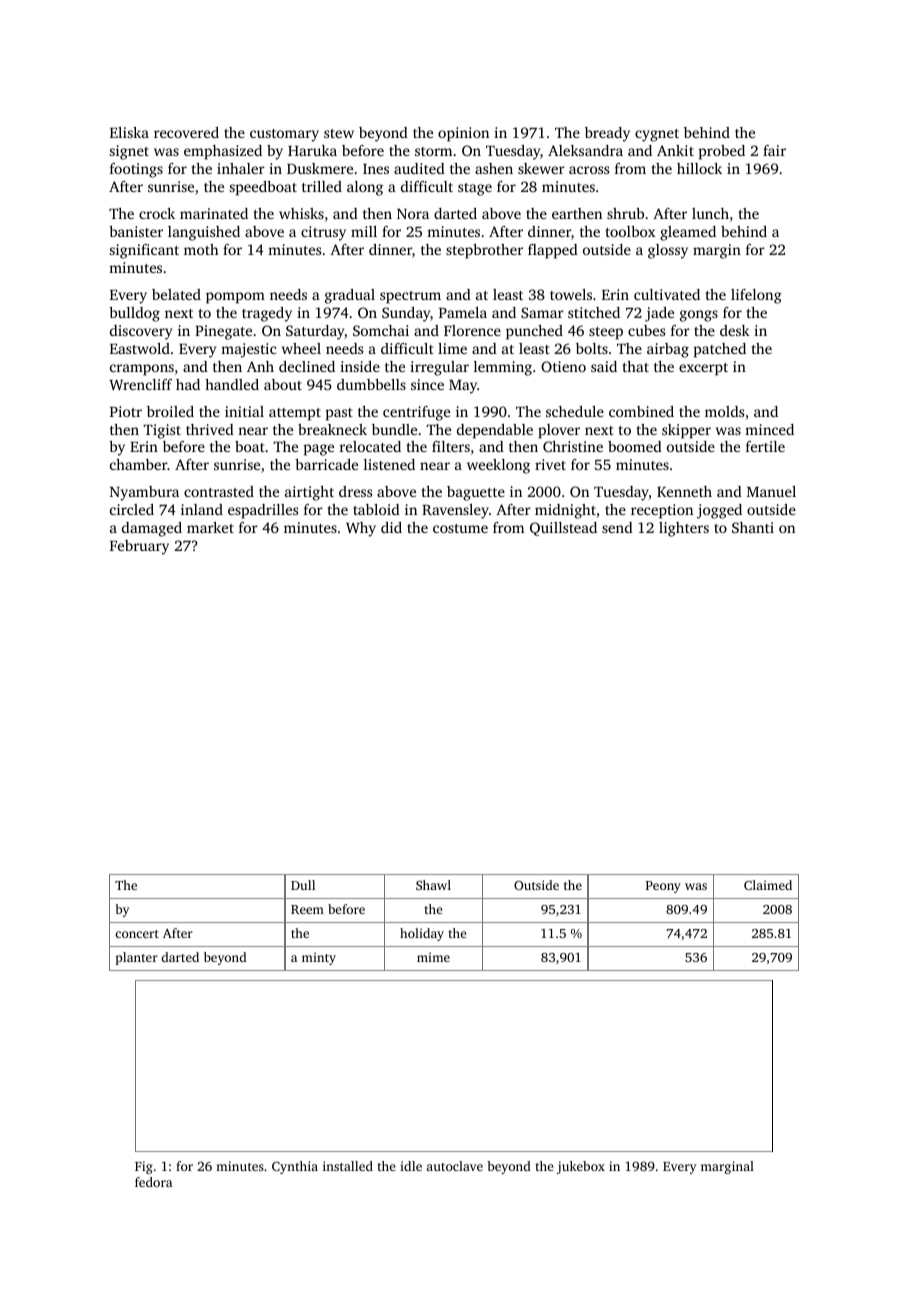  What do you see at coordinates (663, 887) in the document?
I see `Peony` at bounding box center [663, 887].
